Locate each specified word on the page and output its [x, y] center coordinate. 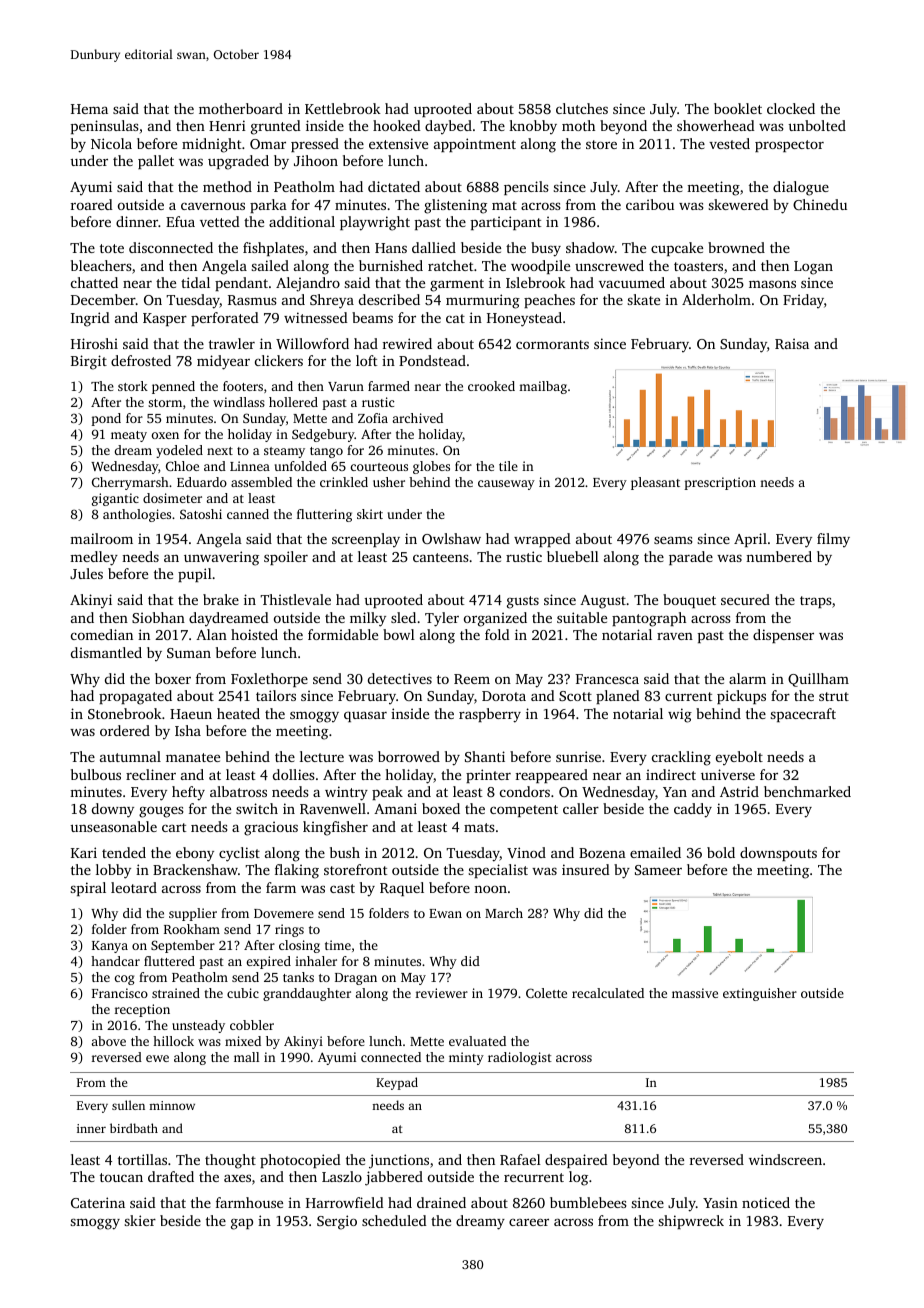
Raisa [792, 343]
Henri [227, 125]
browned [736, 247]
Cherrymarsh [130, 483]
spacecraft [803, 715]
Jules [86, 573]
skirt [370, 514]
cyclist [239, 854]
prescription [720, 483]
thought [230, 1161]
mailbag [543, 387]
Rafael [520, 1159]
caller [581, 808]
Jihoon [316, 160]
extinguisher [760, 994]
